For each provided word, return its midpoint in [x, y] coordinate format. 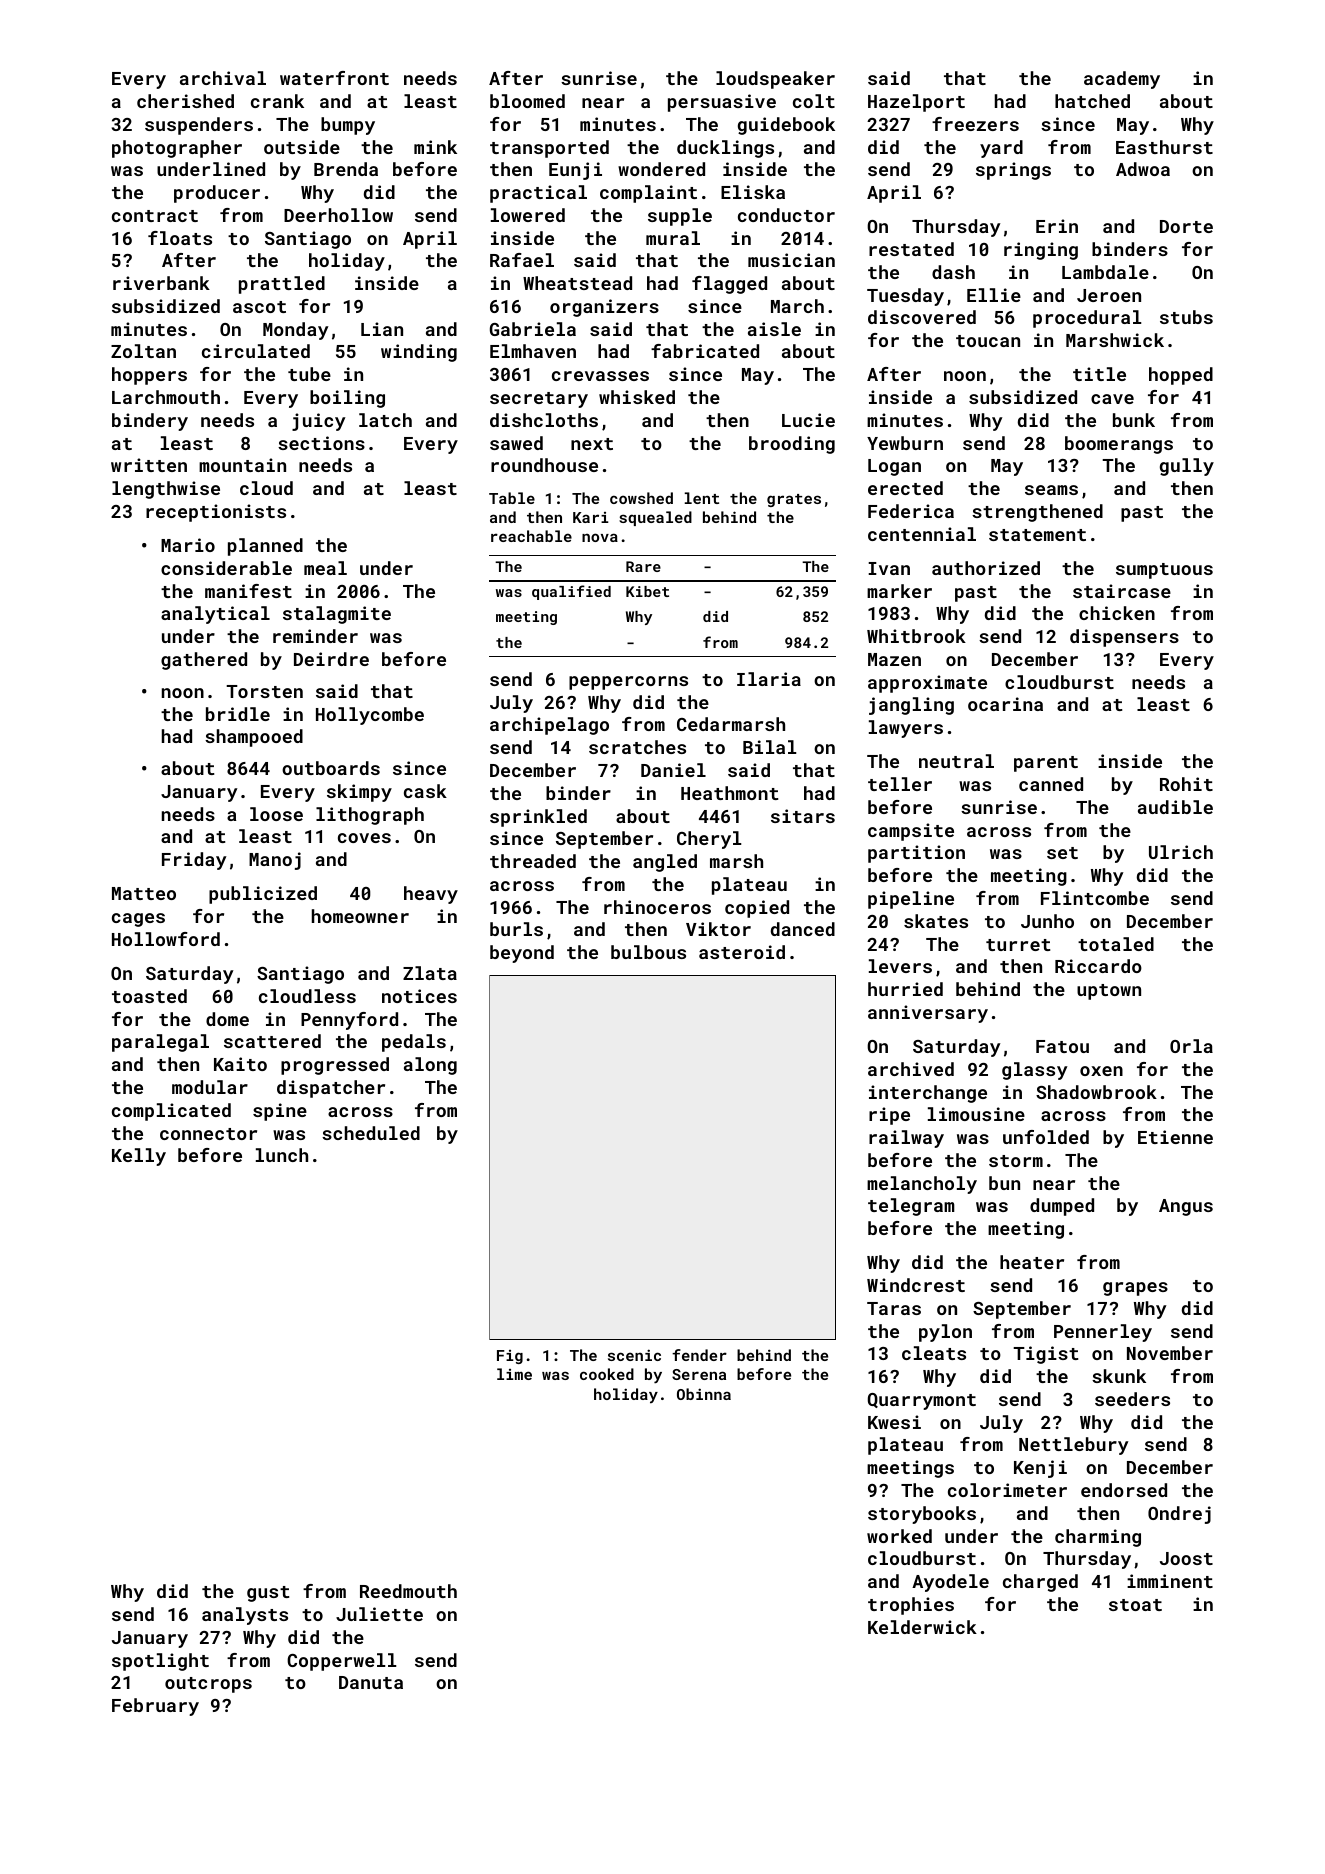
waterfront [334, 78]
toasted [149, 996]
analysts [245, 1616]
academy [1122, 80]
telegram [911, 1207]
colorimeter [1007, 1490]
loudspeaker [775, 80]
